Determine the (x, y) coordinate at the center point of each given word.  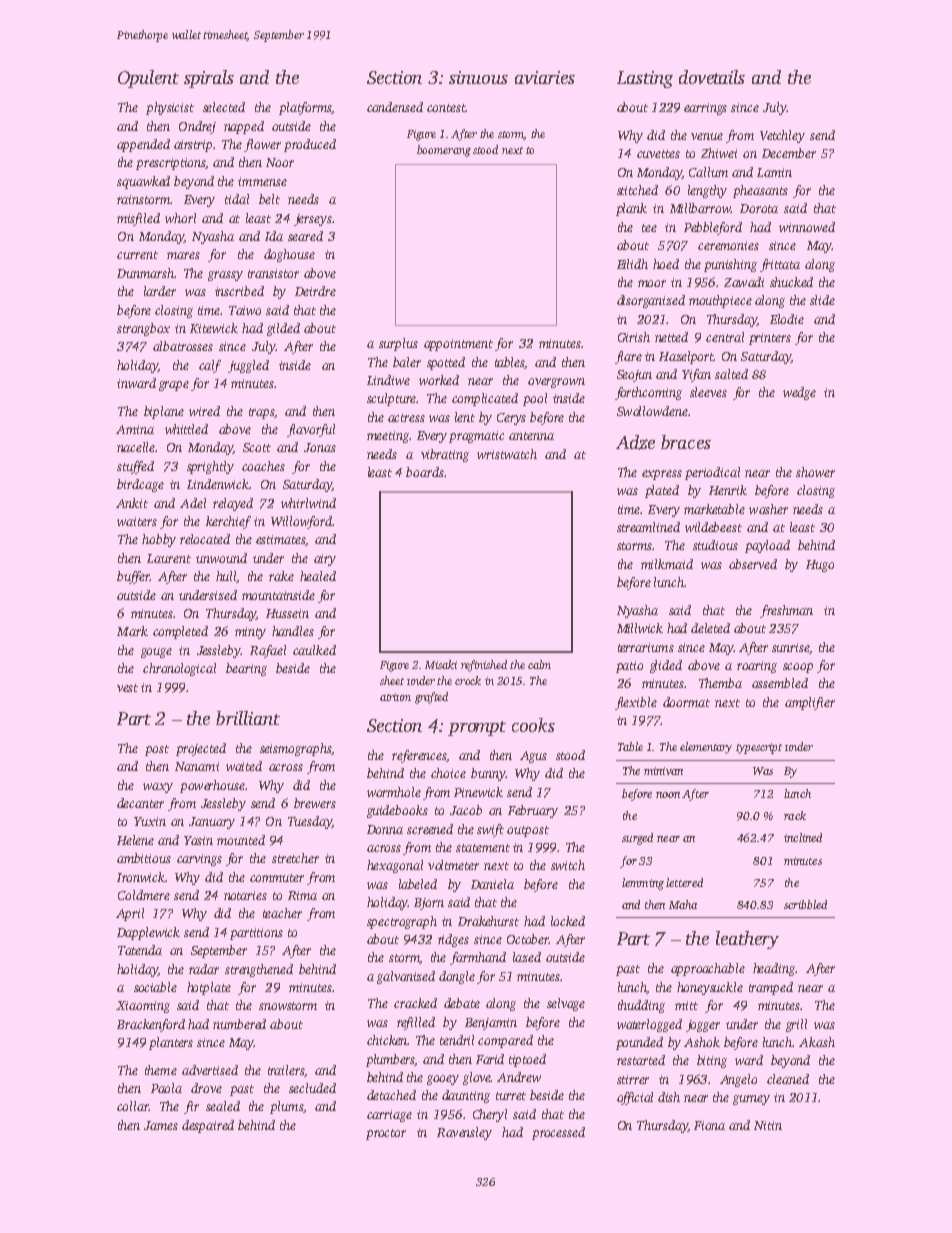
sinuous (478, 77)
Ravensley (464, 1133)
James (161, 1125)
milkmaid (667, 564)
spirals (209, 79)
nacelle (136, 447)
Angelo (738, 1080)
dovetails (712, 77)
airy (325, 560)
